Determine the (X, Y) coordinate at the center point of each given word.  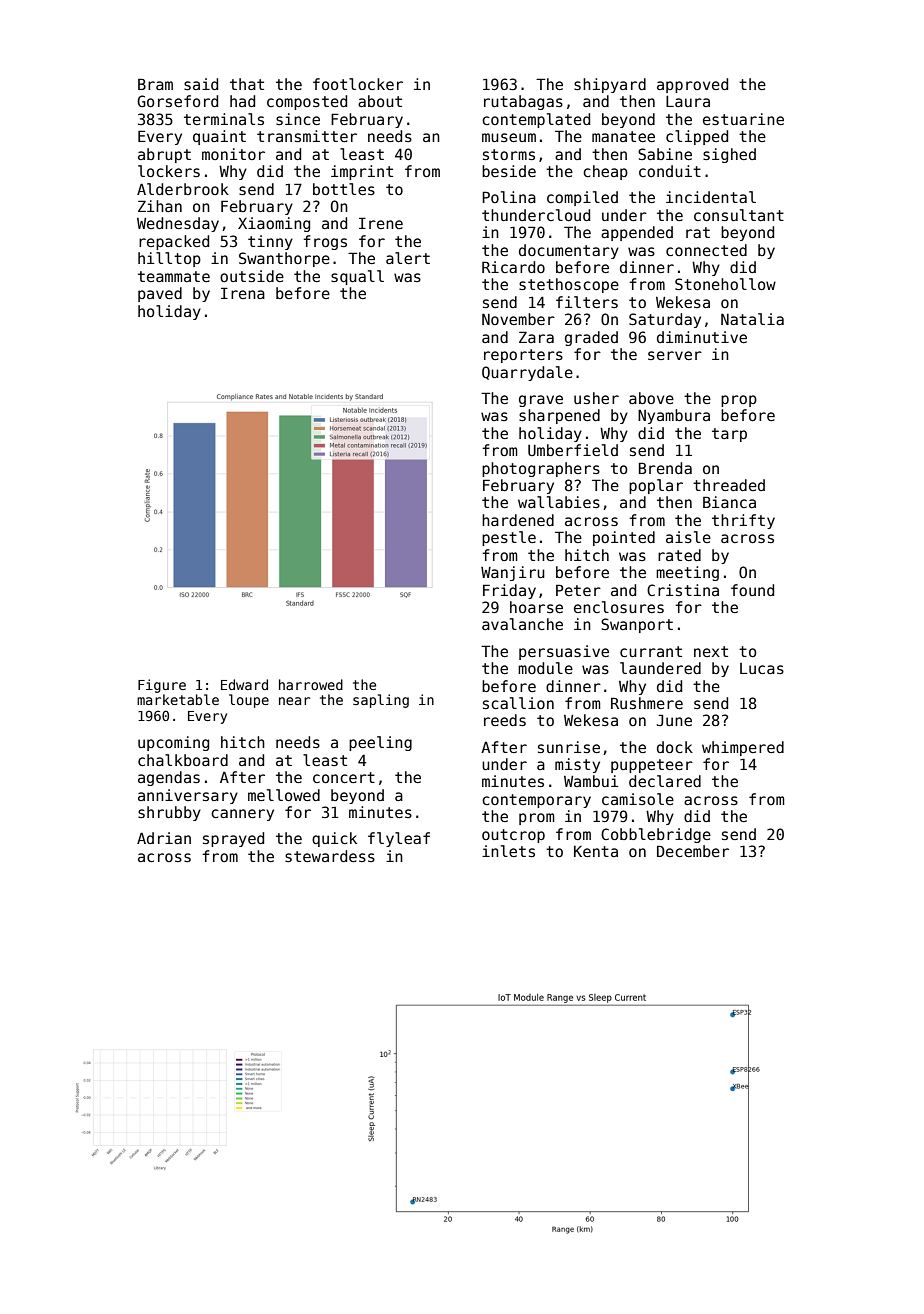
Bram (155, 84)
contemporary (536, 801)
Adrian (164, 838)
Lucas (762, 668)
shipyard (610, 85)
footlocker (358, 84)
